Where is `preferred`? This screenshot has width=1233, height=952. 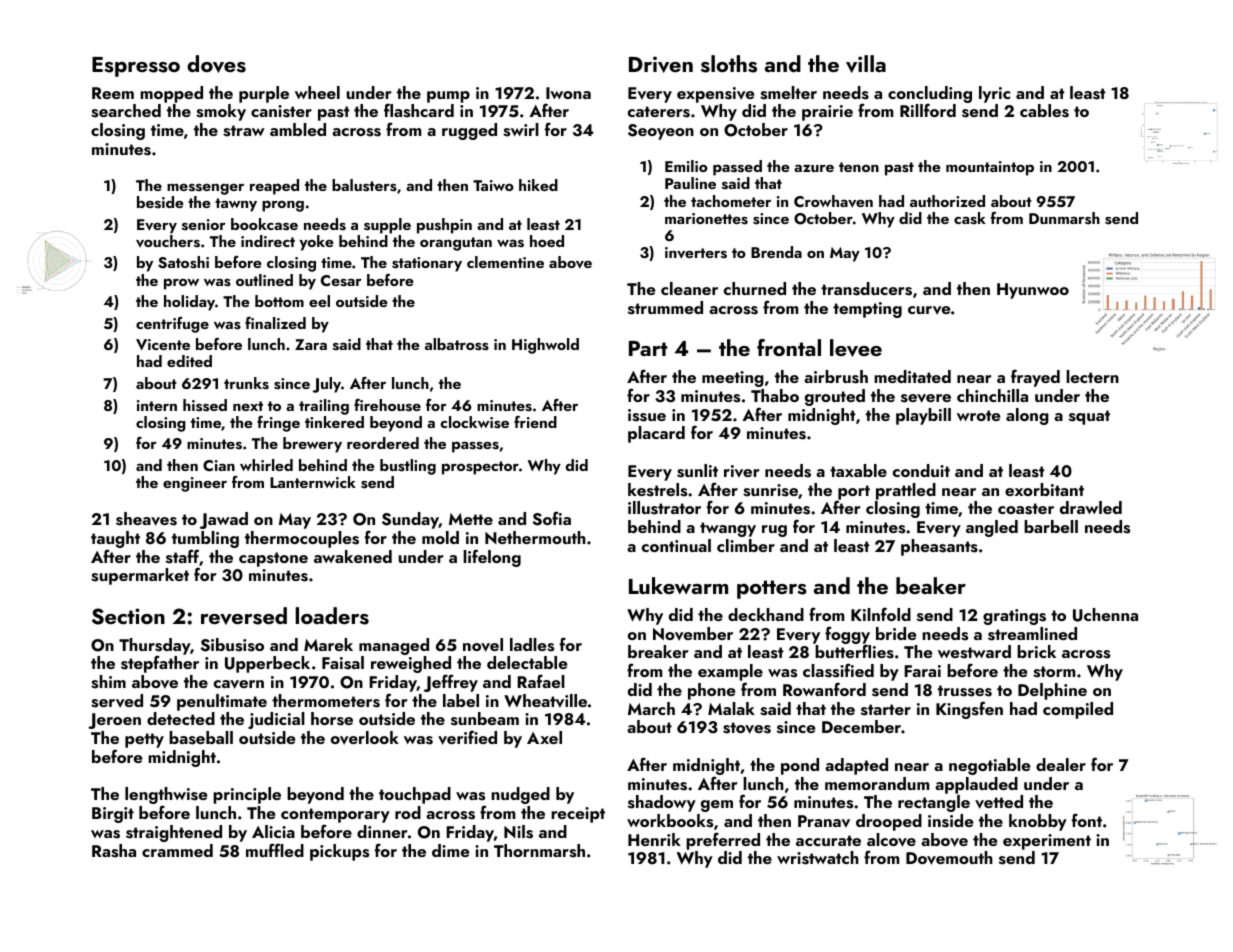 preferred is located at coordinates (723, 841).
